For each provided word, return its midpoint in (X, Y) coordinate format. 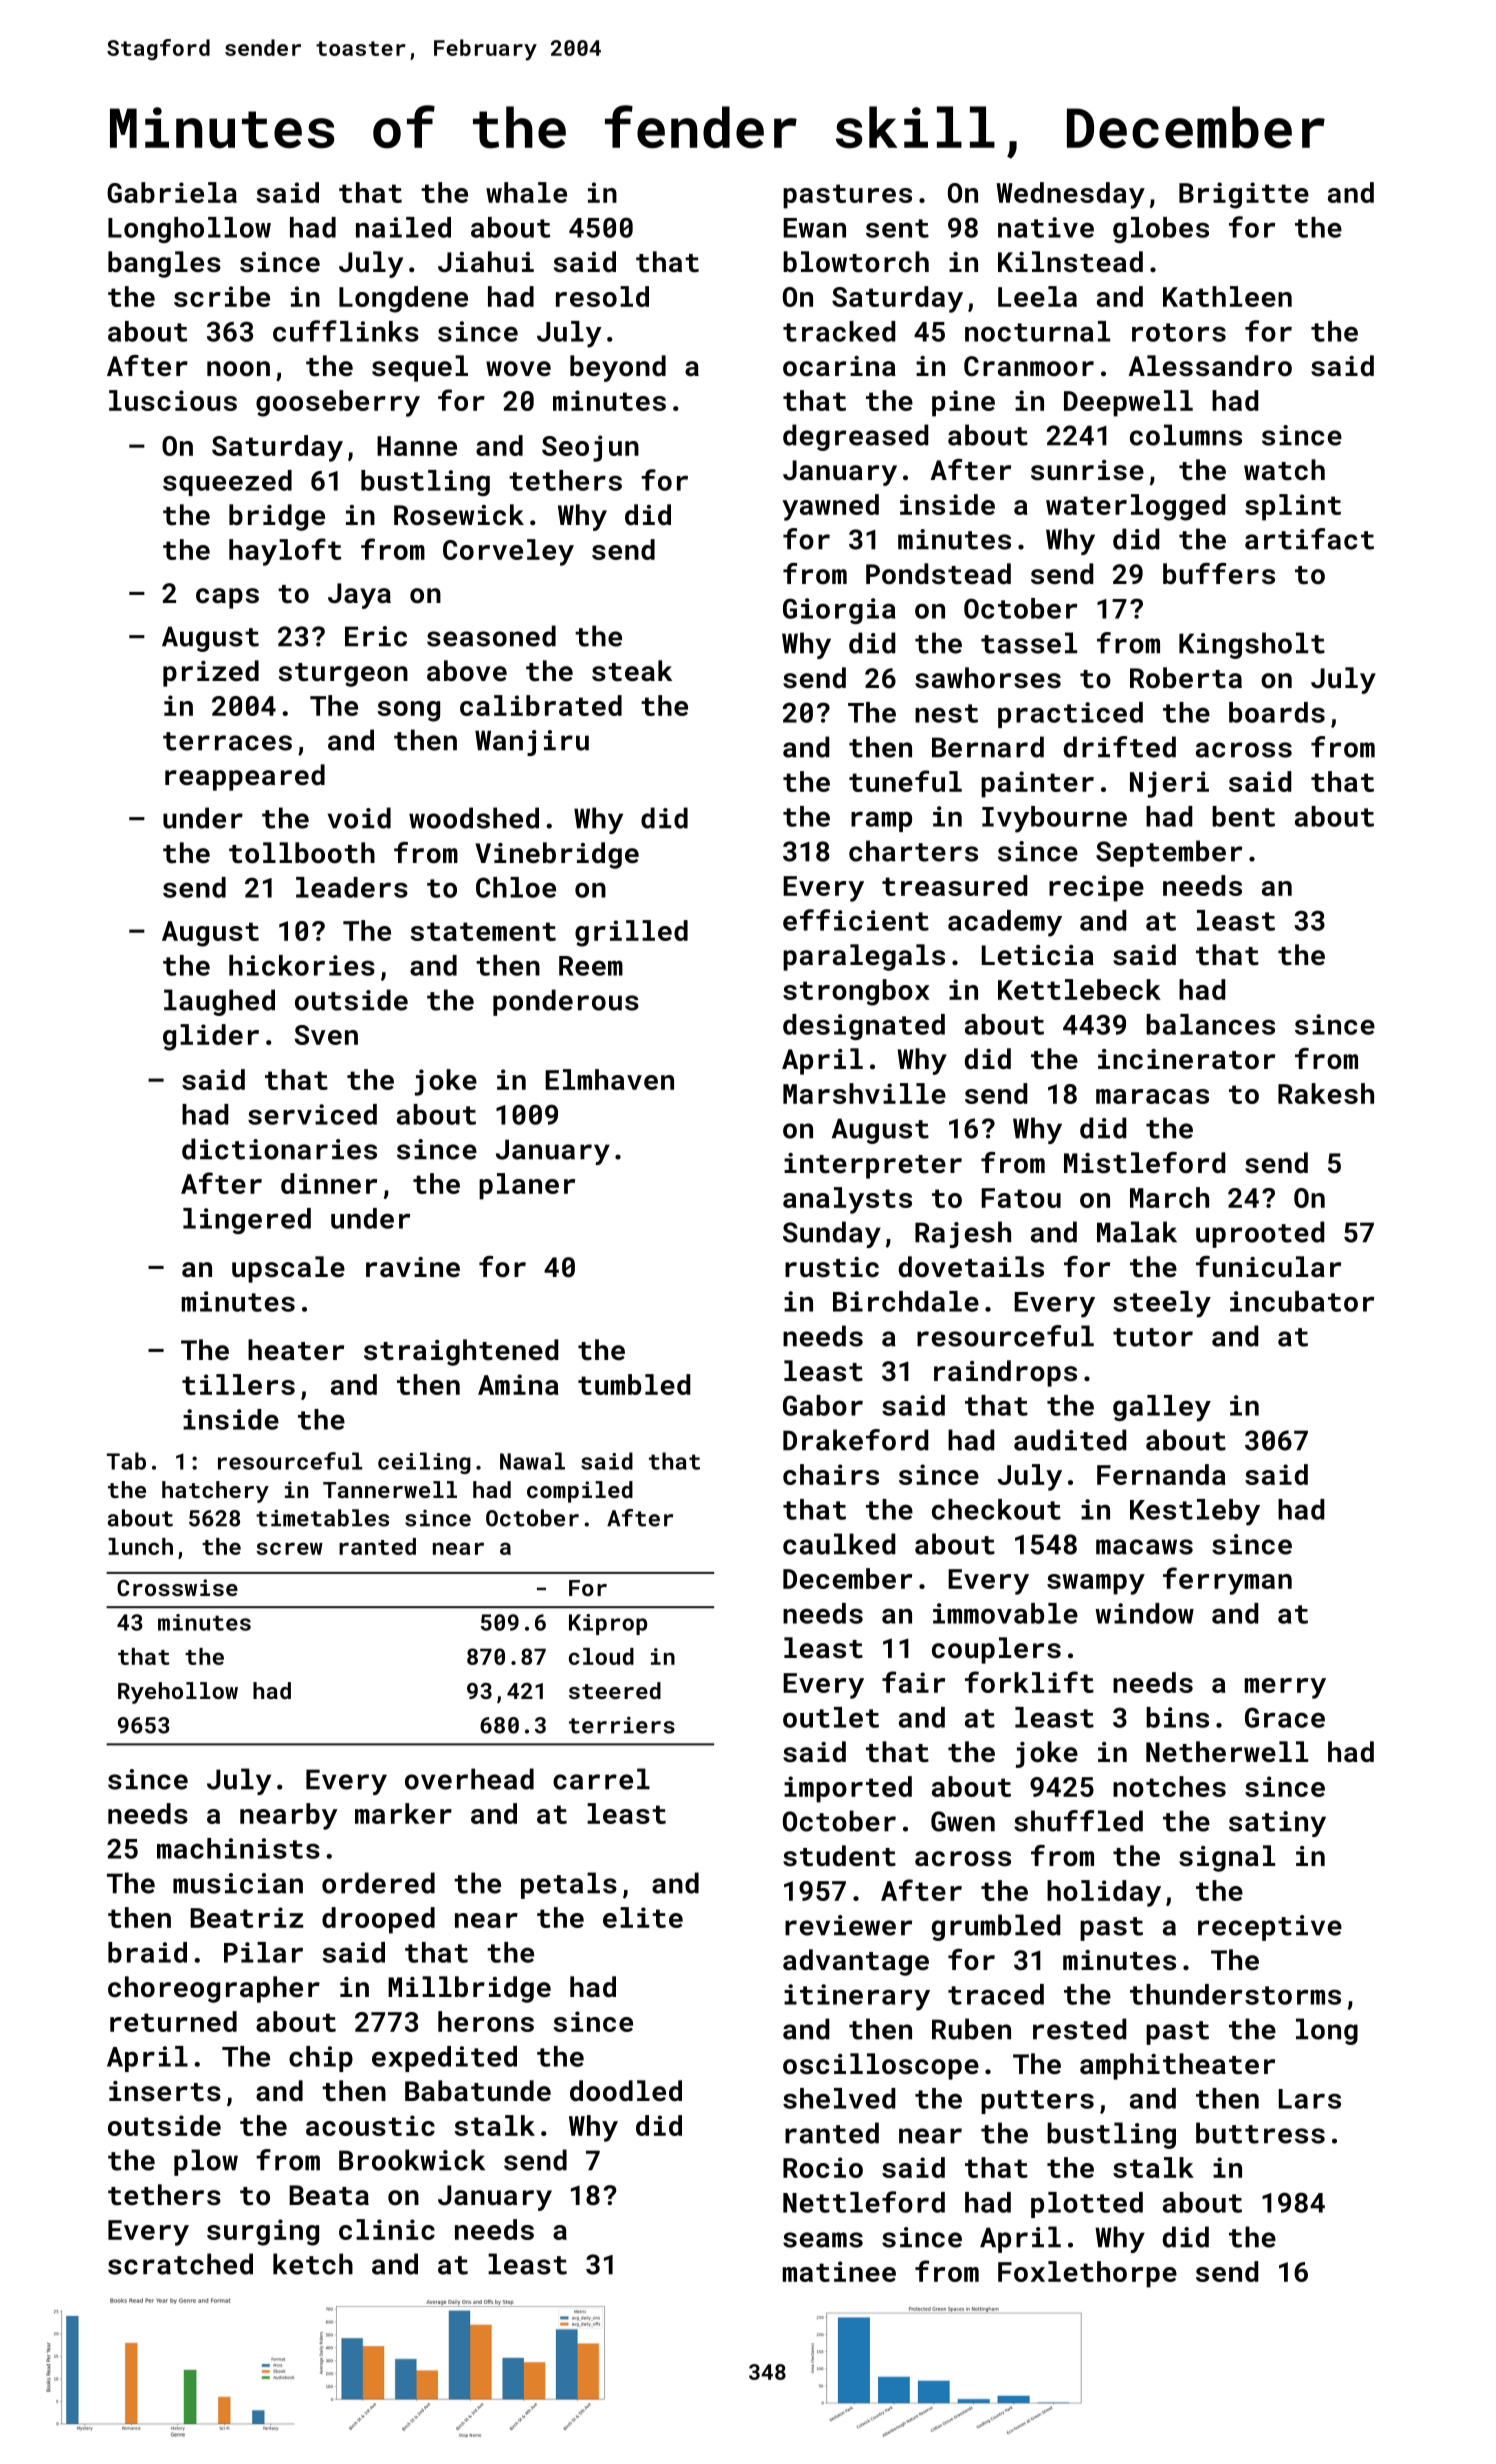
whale (526, 192)
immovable (1005, 1613)
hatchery (215, 1492)
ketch (313, 2264)
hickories (302, 965)
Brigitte (1244, 195)
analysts (847, 1200)
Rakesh (1326, 1093)
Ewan (814, 228)
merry (1285, 1688)
